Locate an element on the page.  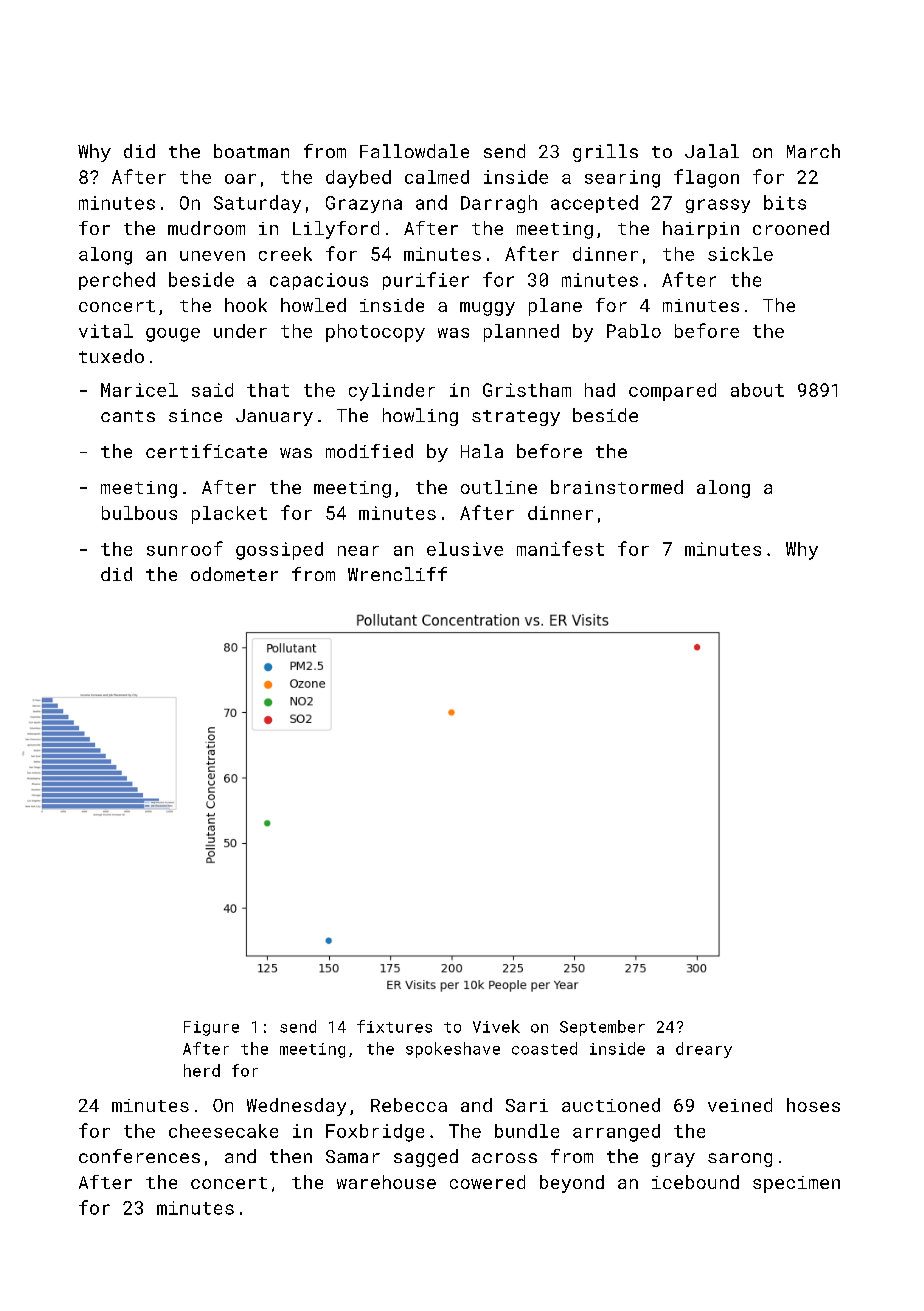
bits is located at coordinates (785, 202).
